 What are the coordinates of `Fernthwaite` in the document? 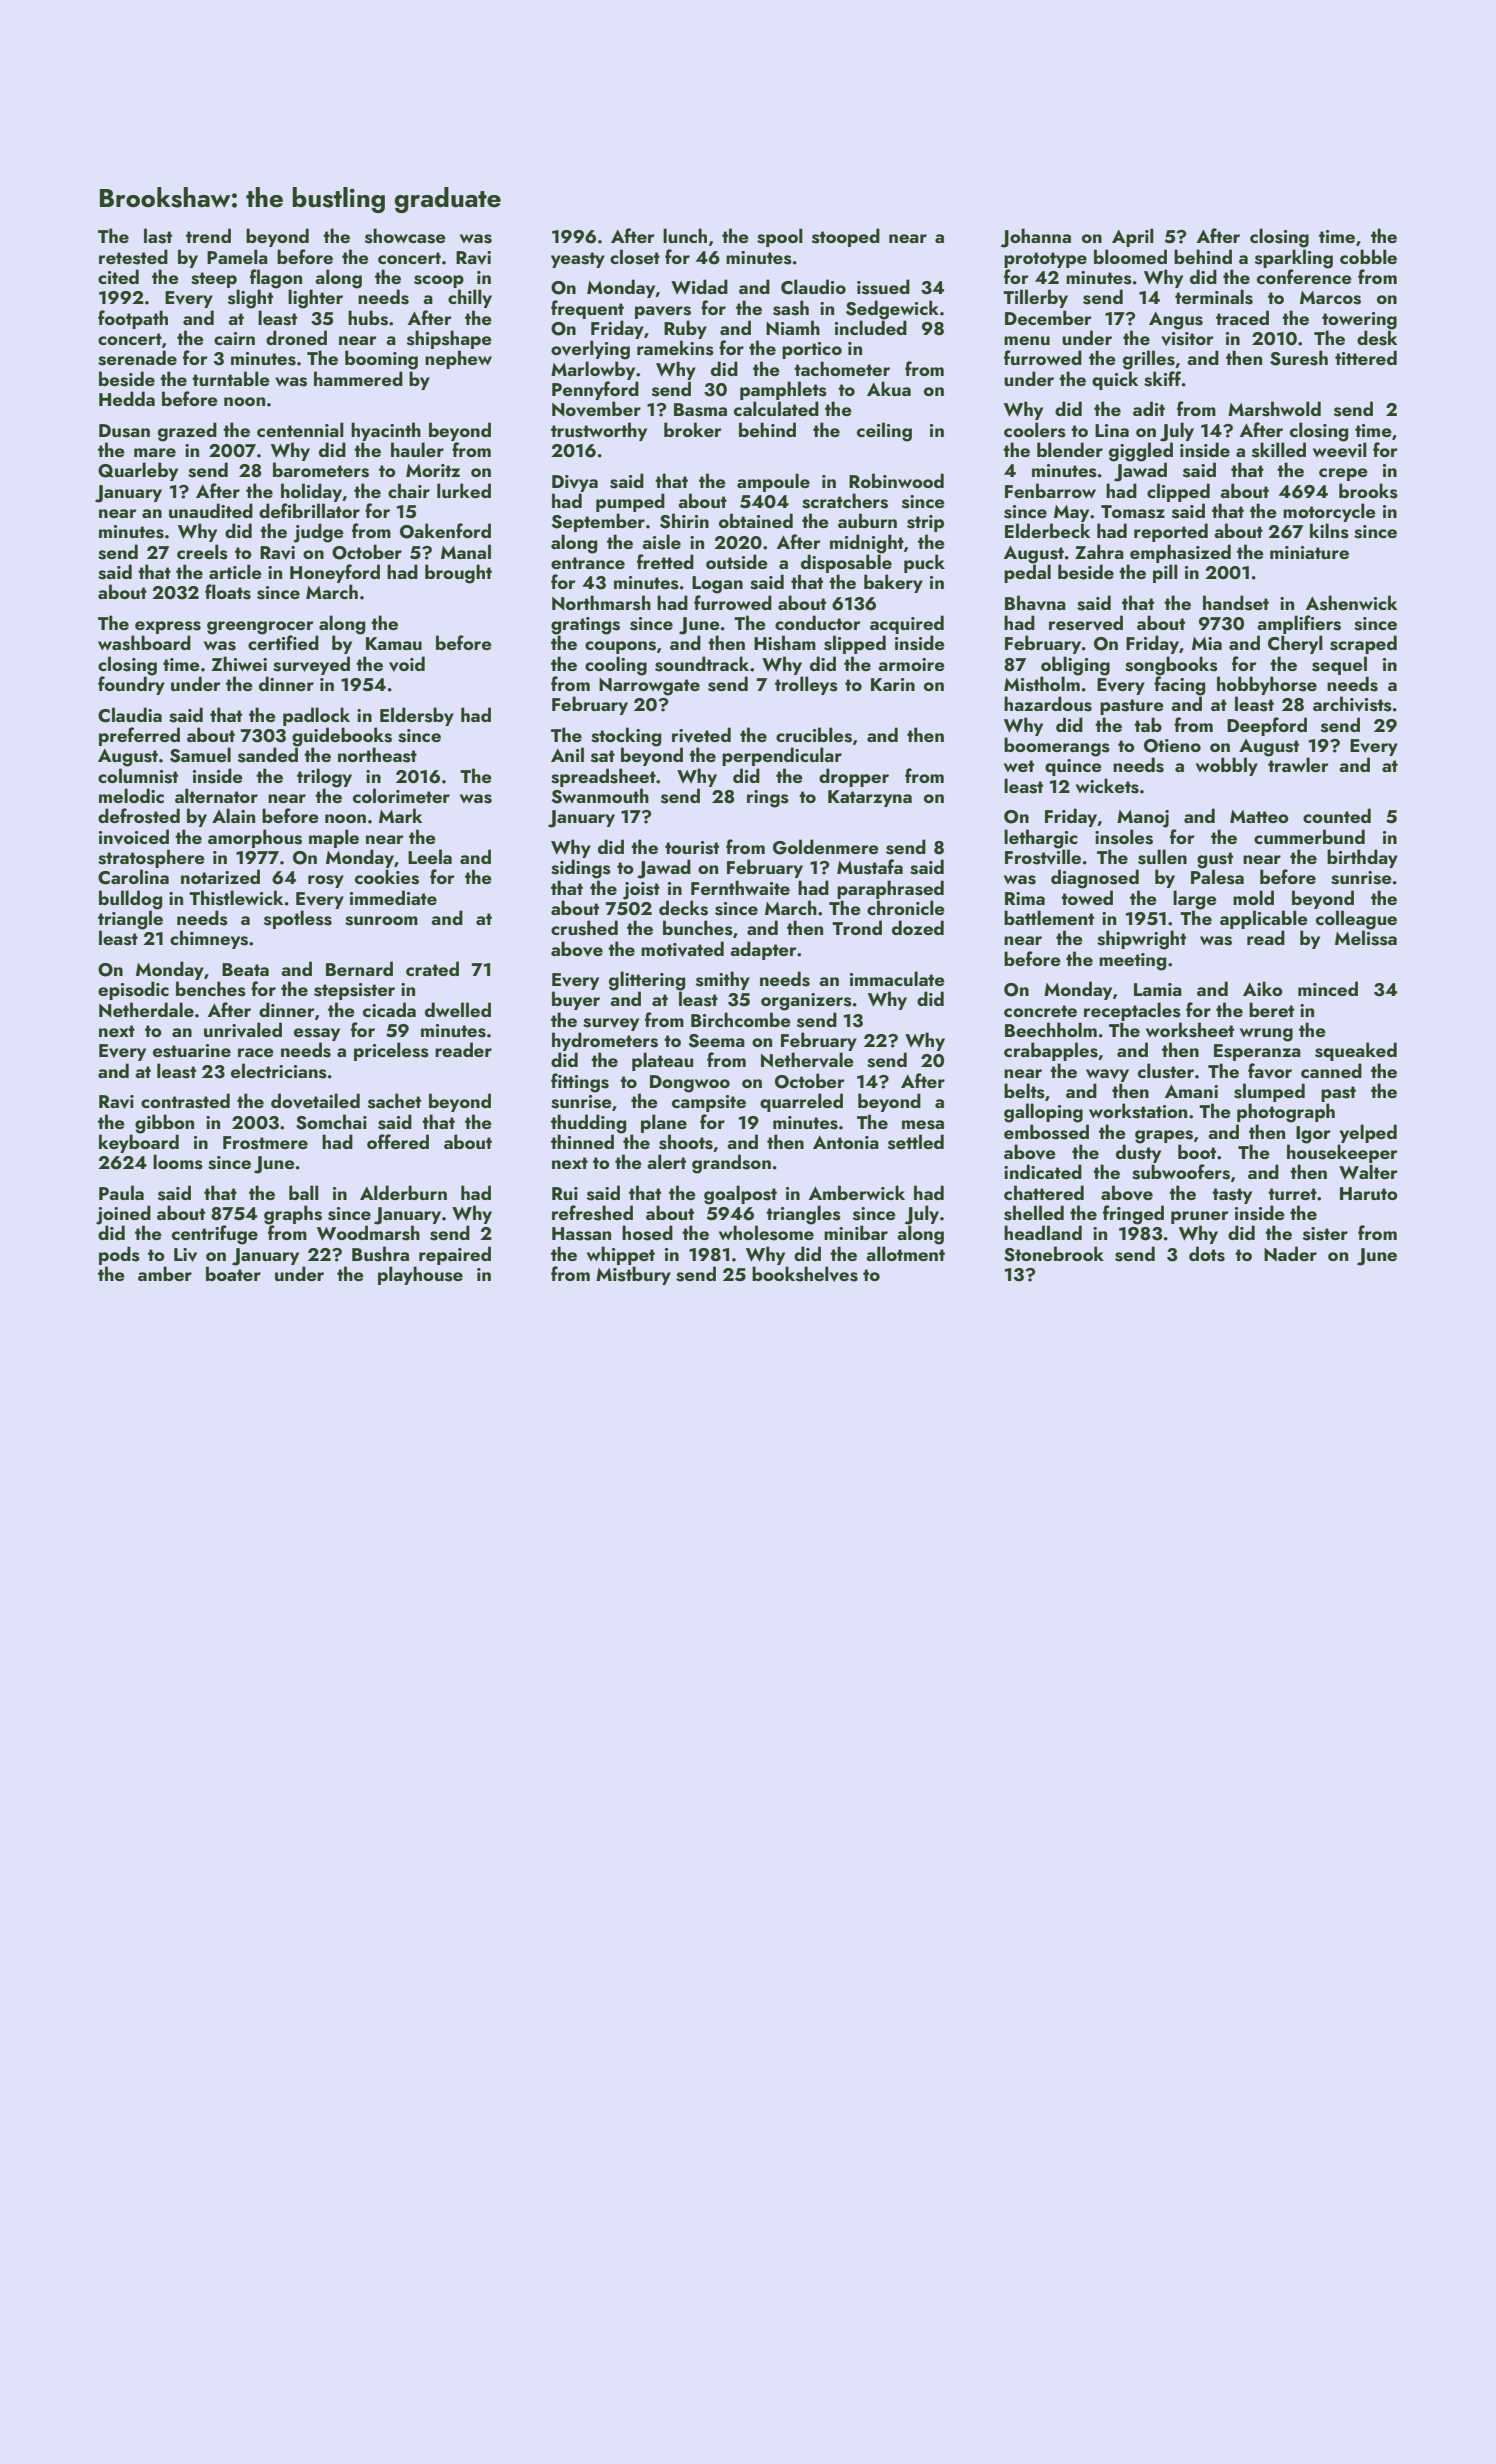 It's located at (740, 887).
